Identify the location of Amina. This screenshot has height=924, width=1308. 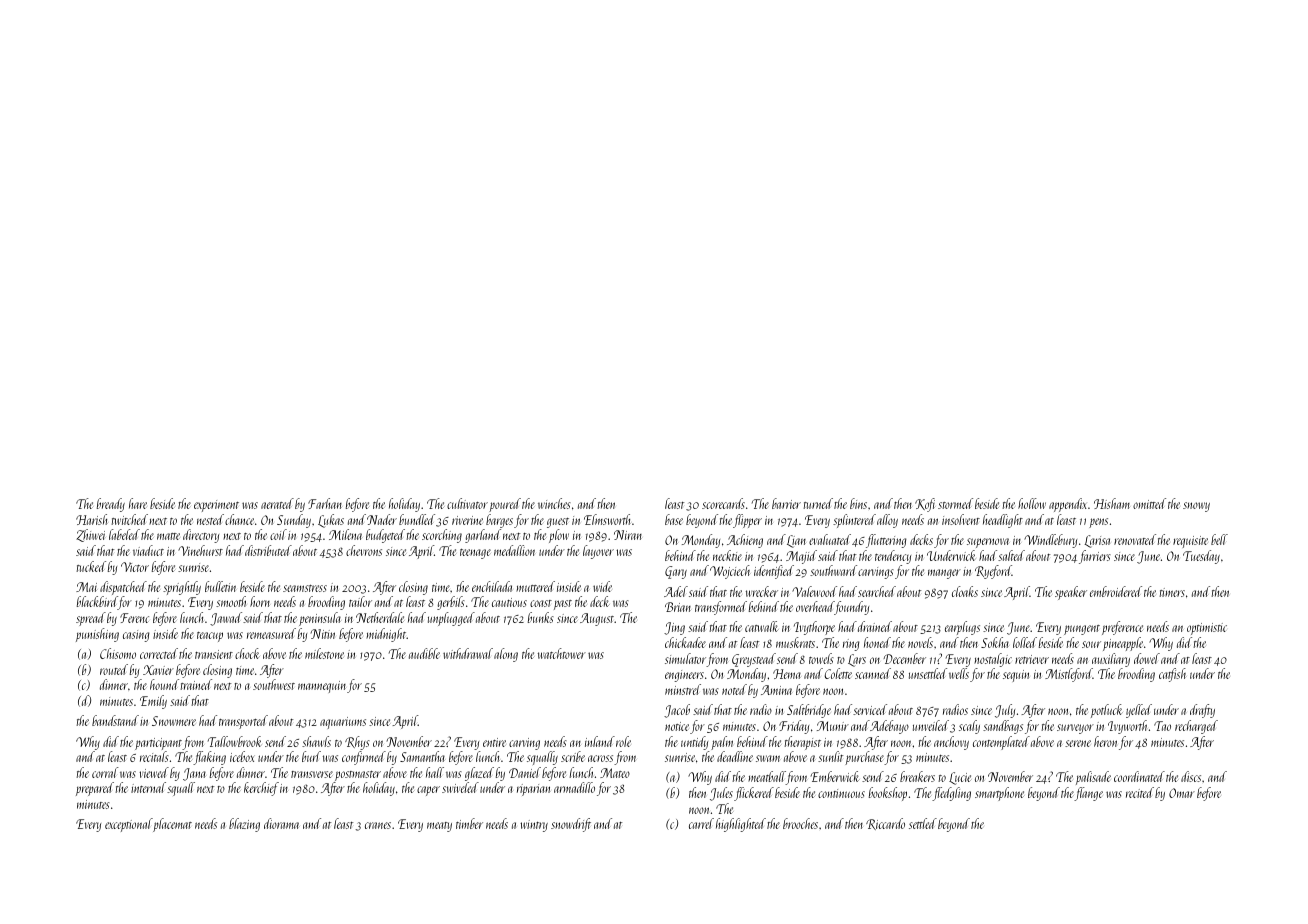
(776, 690).
